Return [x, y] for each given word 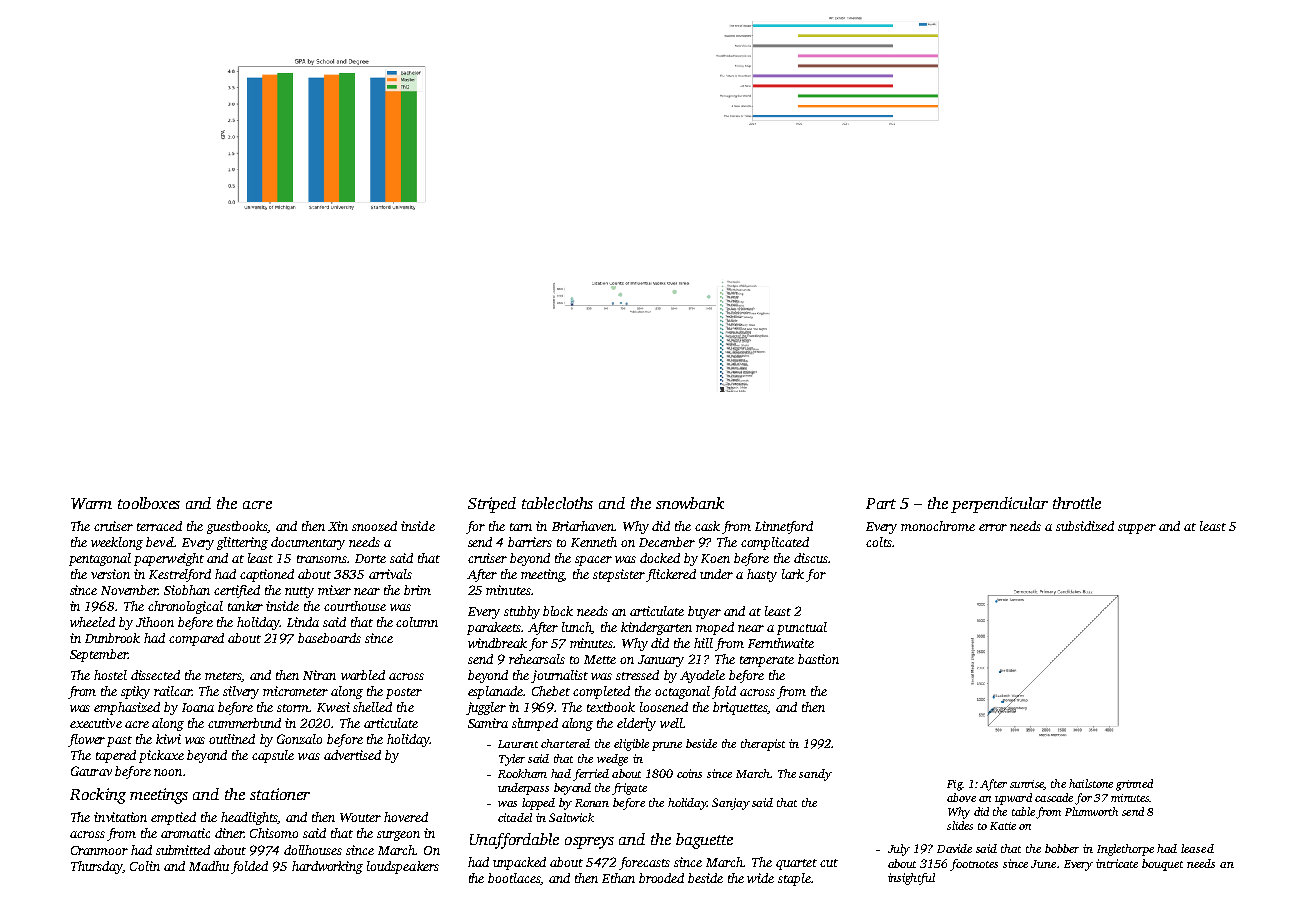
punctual [802, 628]
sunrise [1027, 785]
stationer [280, 794]
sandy [815, 775]
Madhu [209, 866]
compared [196, 639]
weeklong [117, 543]
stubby [522, 612]
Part [881, 503]
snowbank [690, 503]
